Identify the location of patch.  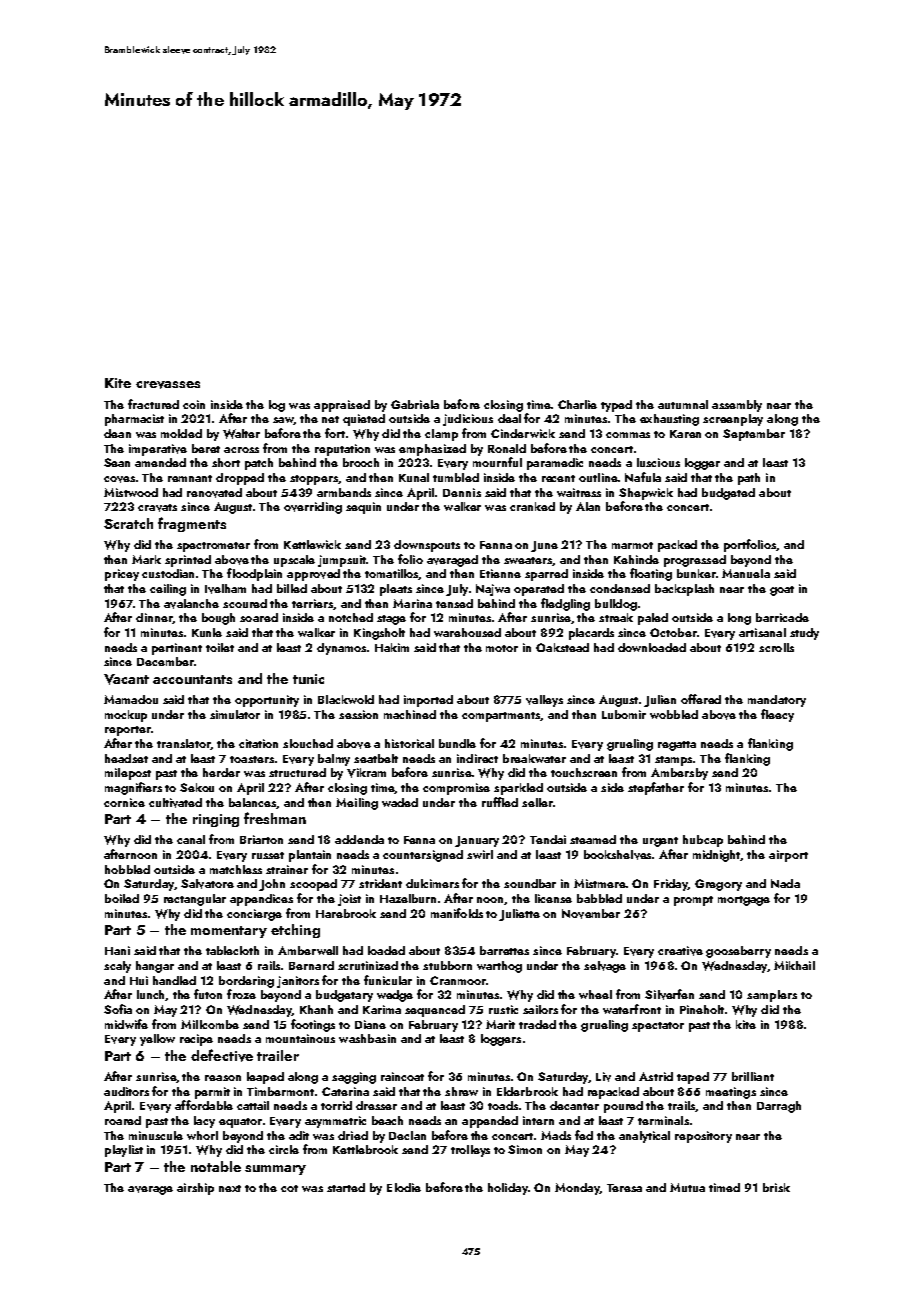
(259, 464).
